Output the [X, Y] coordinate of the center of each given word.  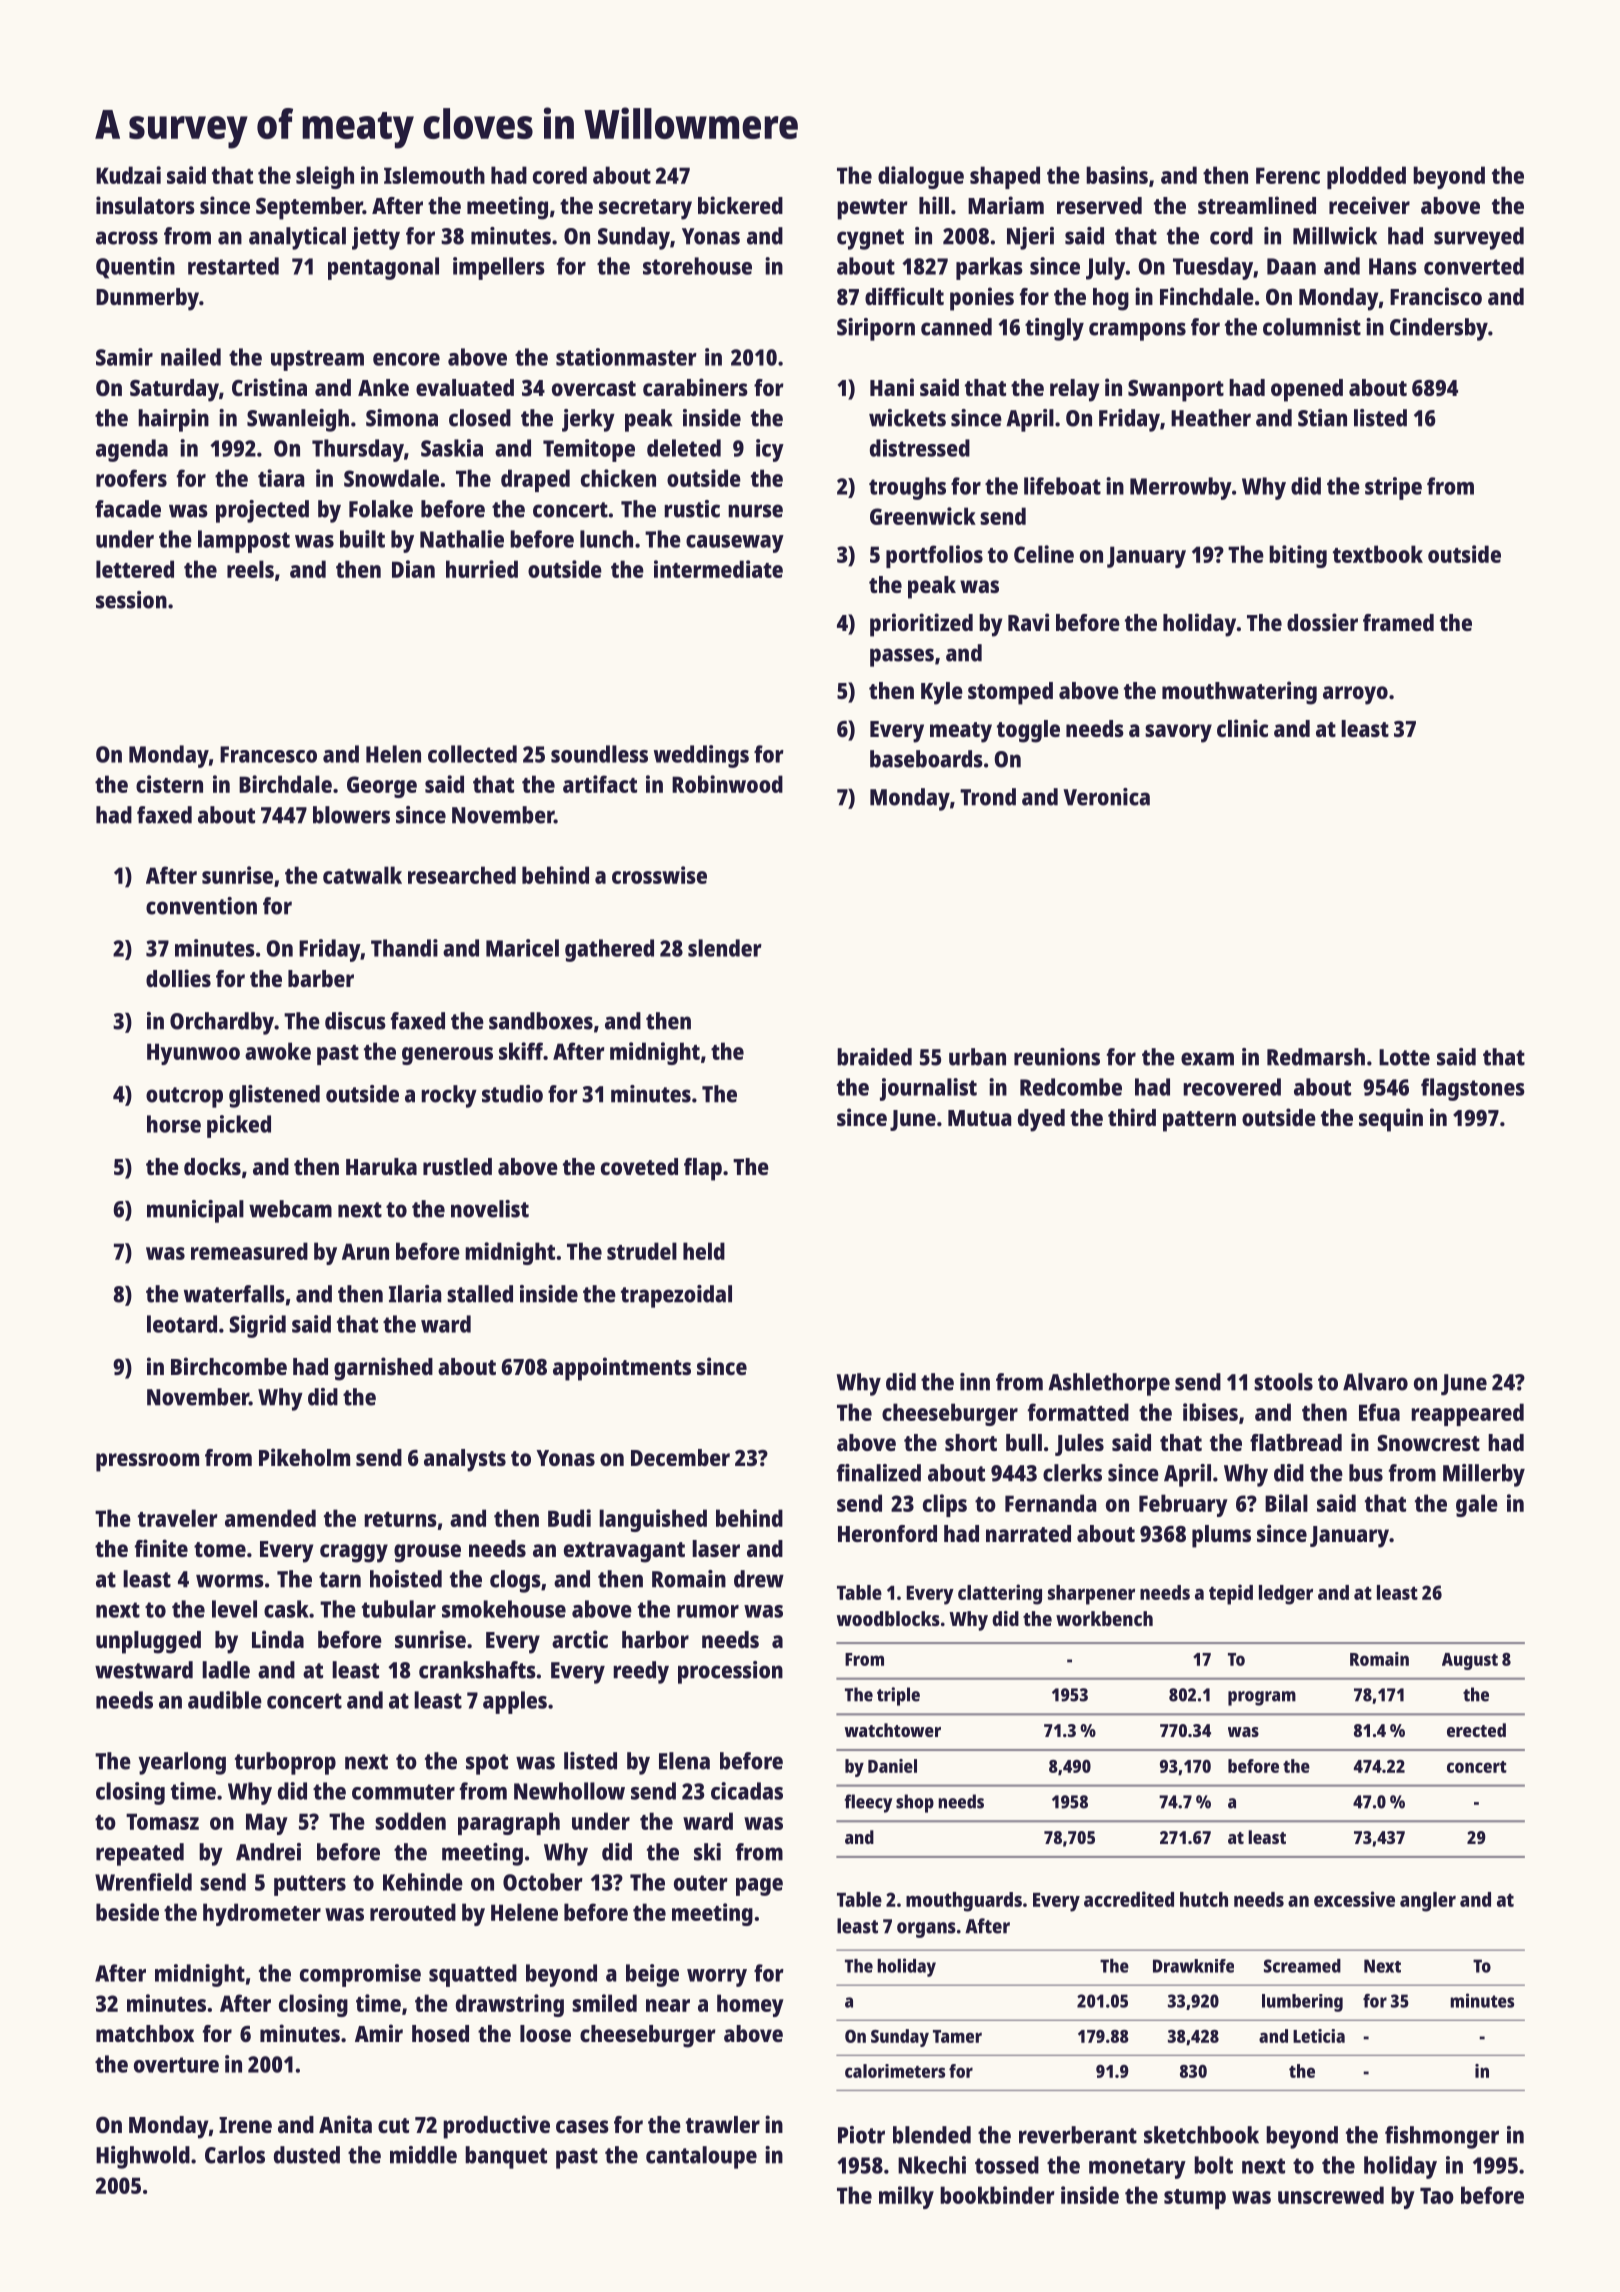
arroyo [1355, 695]
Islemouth [434, 175]
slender [725, 948]
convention [201, 906]
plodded [1366, 177]
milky [906, 2197]
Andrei [268, 1852]
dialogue [921, 177]
